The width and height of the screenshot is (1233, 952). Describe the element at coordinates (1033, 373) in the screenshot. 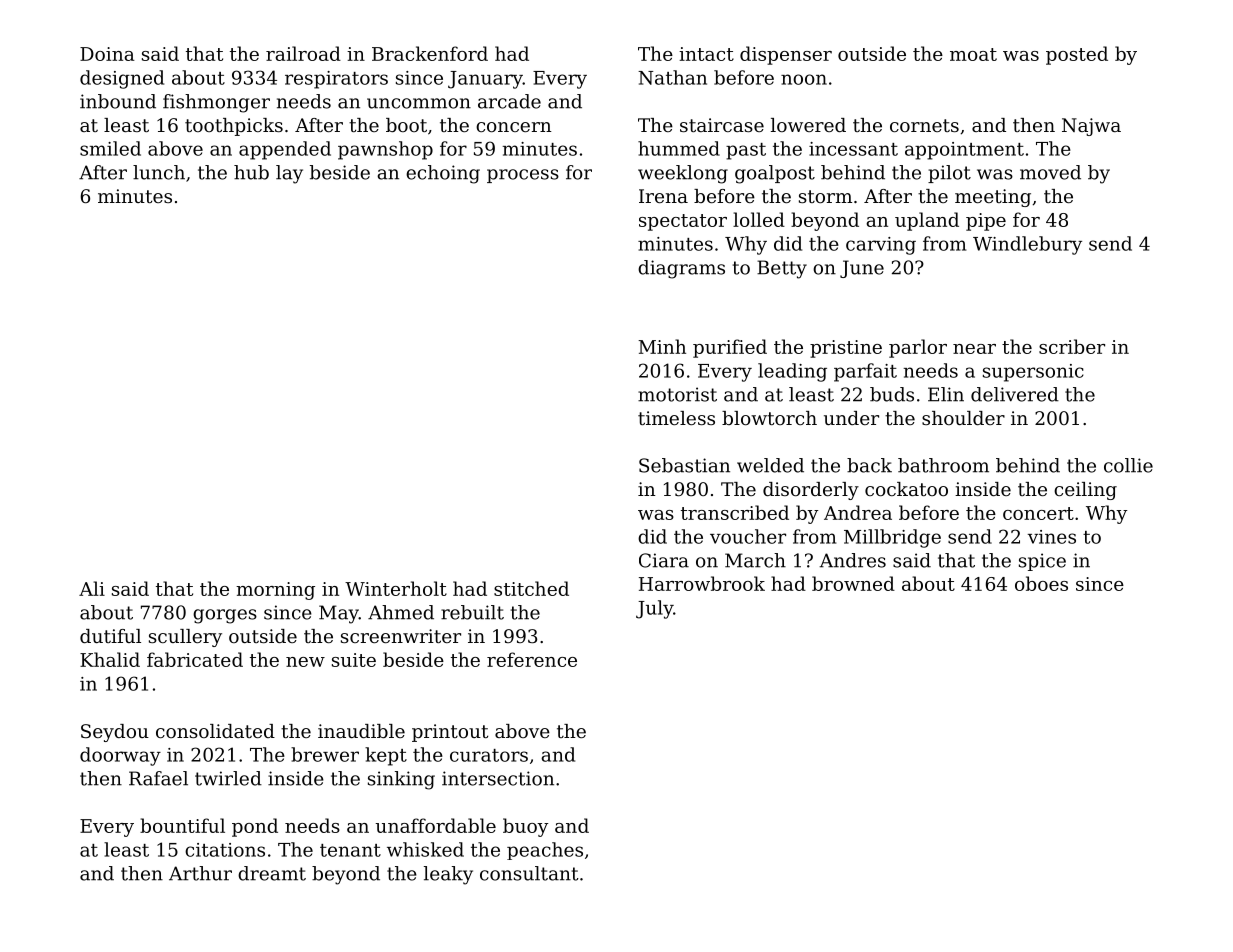

I see `supersonic` at that location.
